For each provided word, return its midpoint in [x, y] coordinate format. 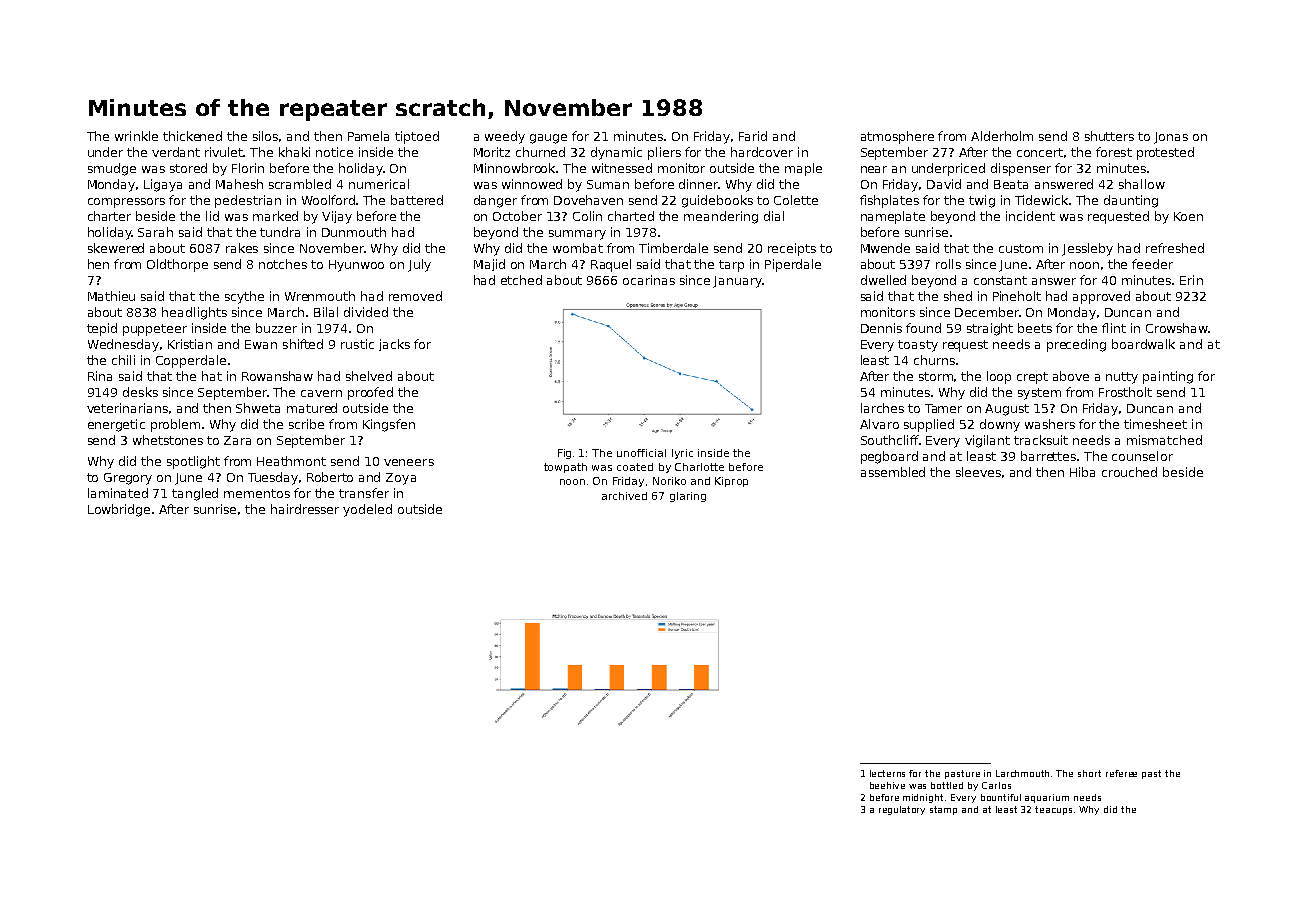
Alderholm [1002, 136]
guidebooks [717, 201]
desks [140, 392]
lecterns [887, 773]
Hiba [1082, 472]
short [1089, 773]
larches [882, 408]
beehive [887, 785]
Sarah [155, 232]
